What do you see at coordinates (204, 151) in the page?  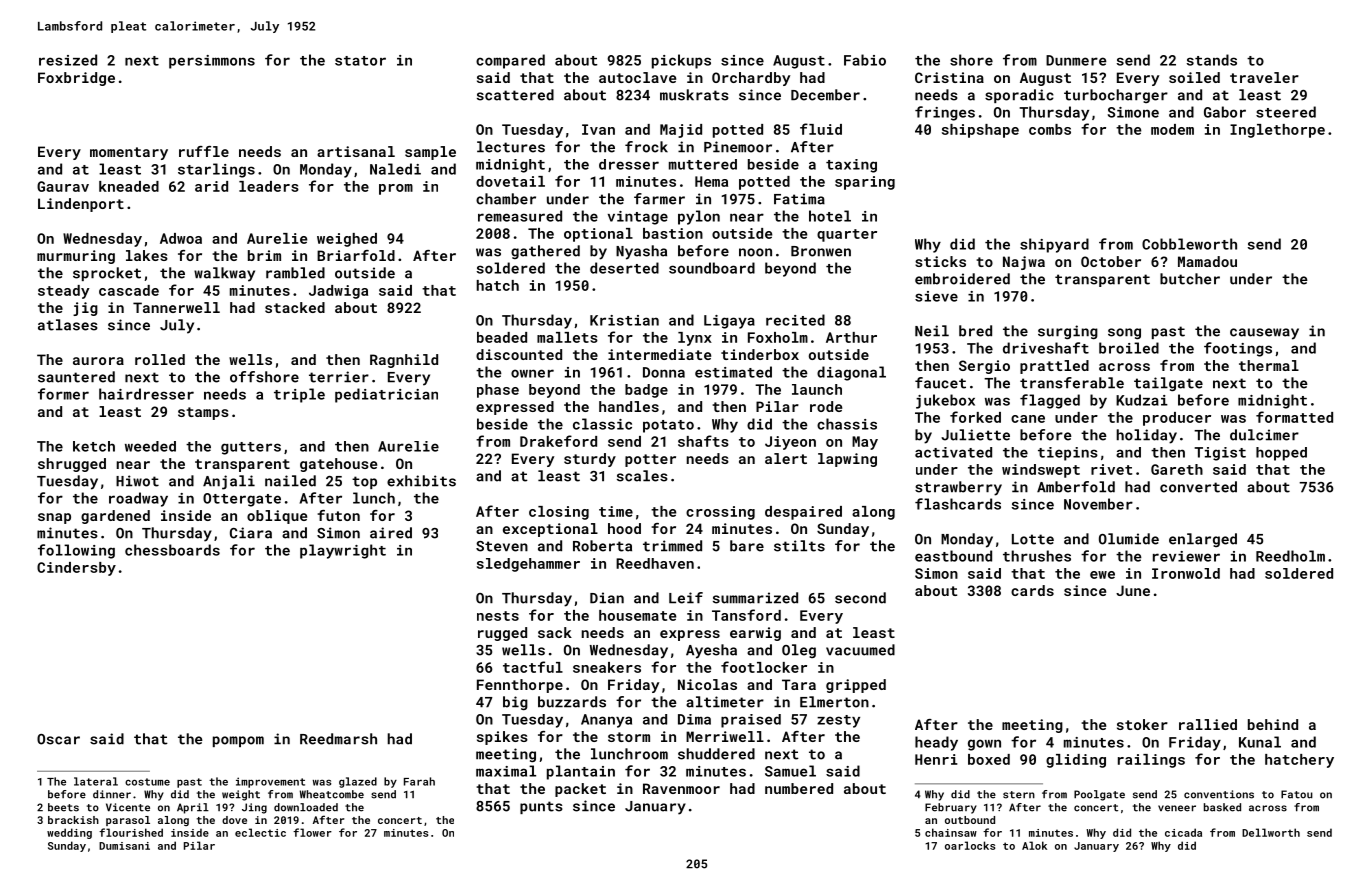 I see `ruffle` at bounding box center [204, 151].
